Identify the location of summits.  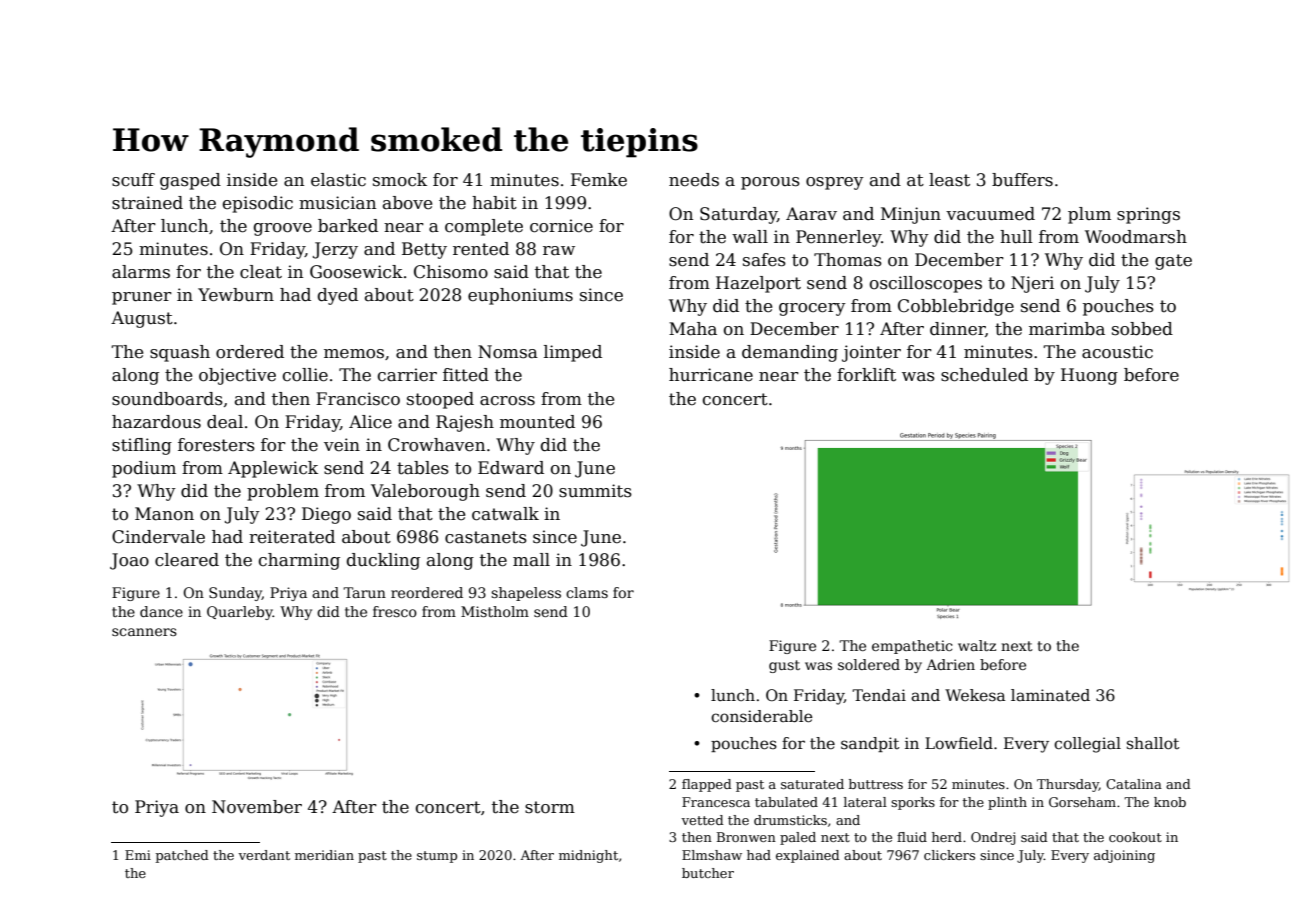
(595, 491).
